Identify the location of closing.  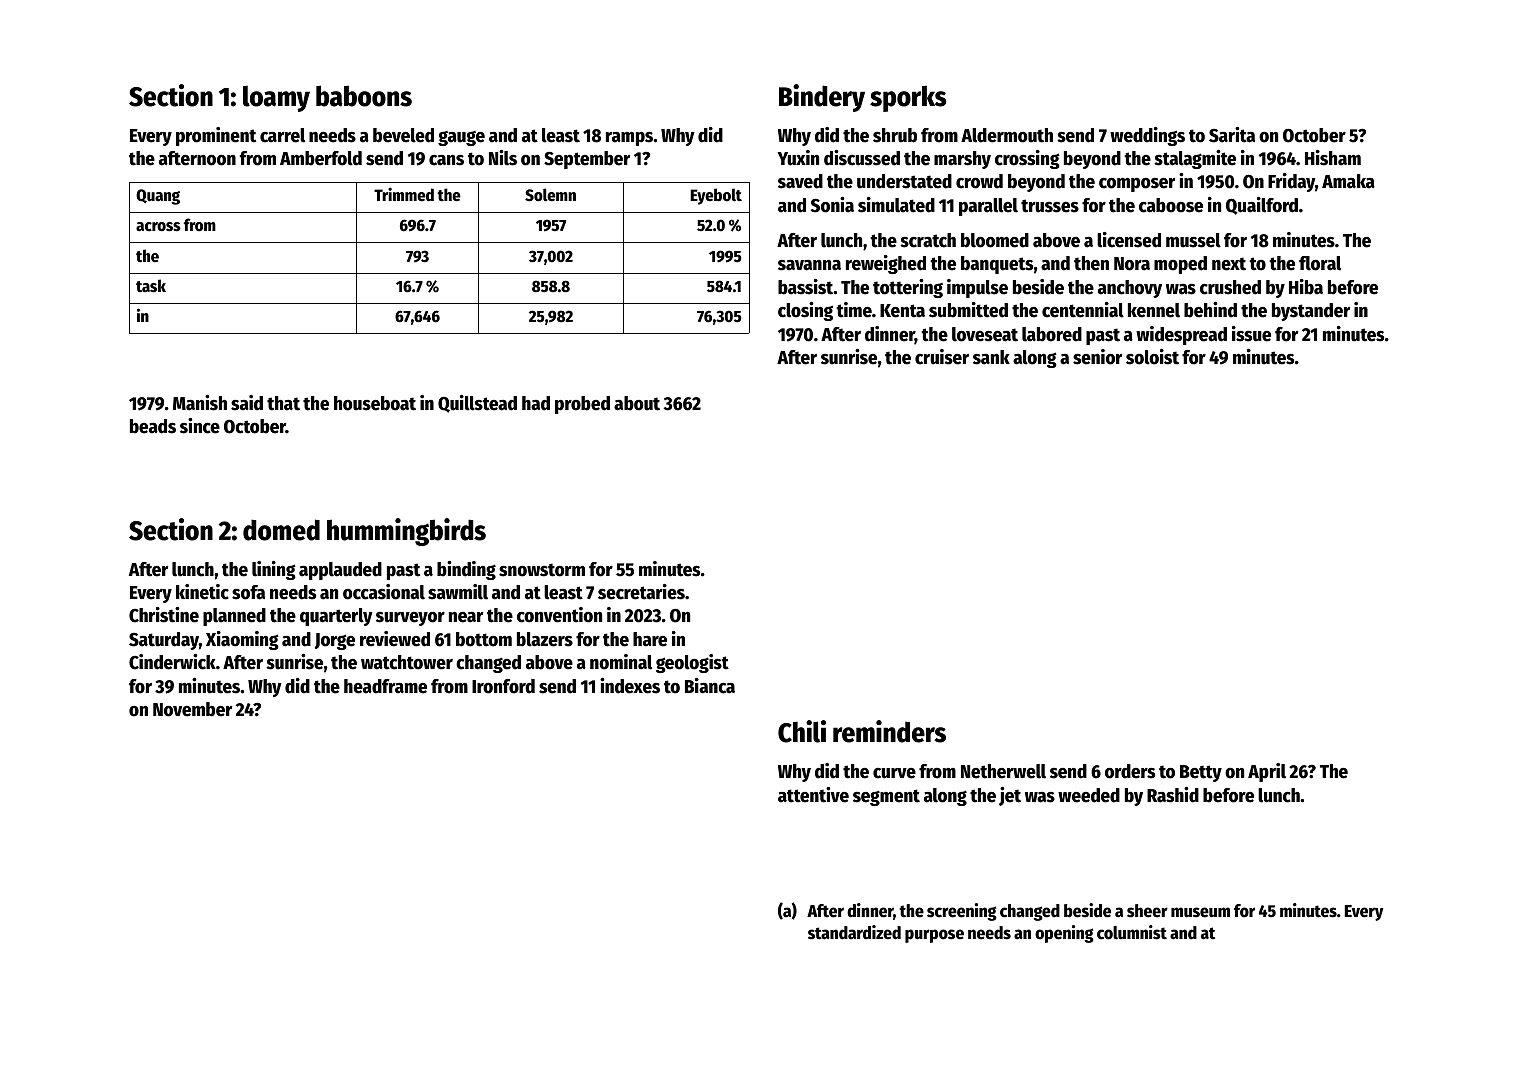
(805, 311).
